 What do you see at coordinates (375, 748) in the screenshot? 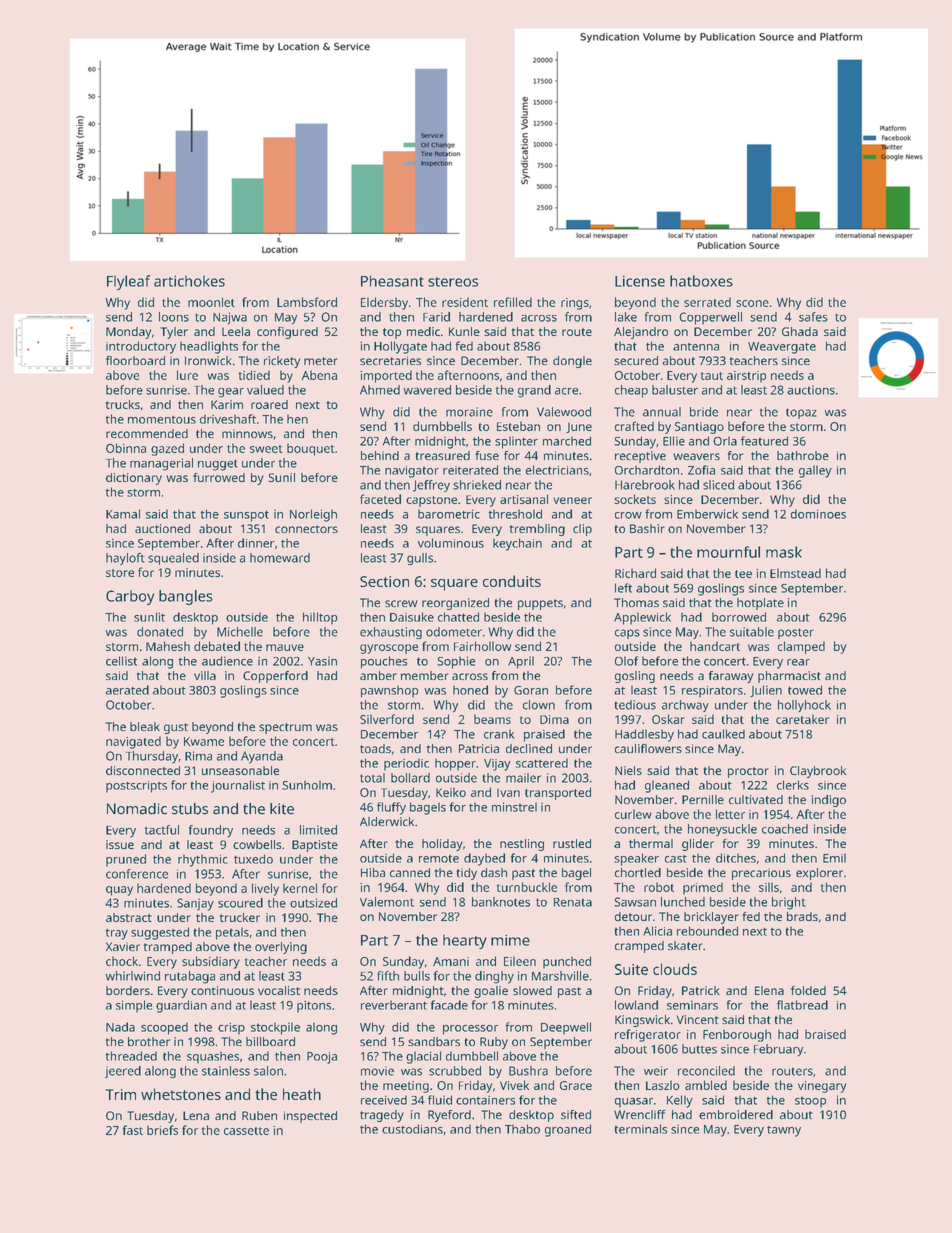
I see `toads` at bounding box center [375, 748].
